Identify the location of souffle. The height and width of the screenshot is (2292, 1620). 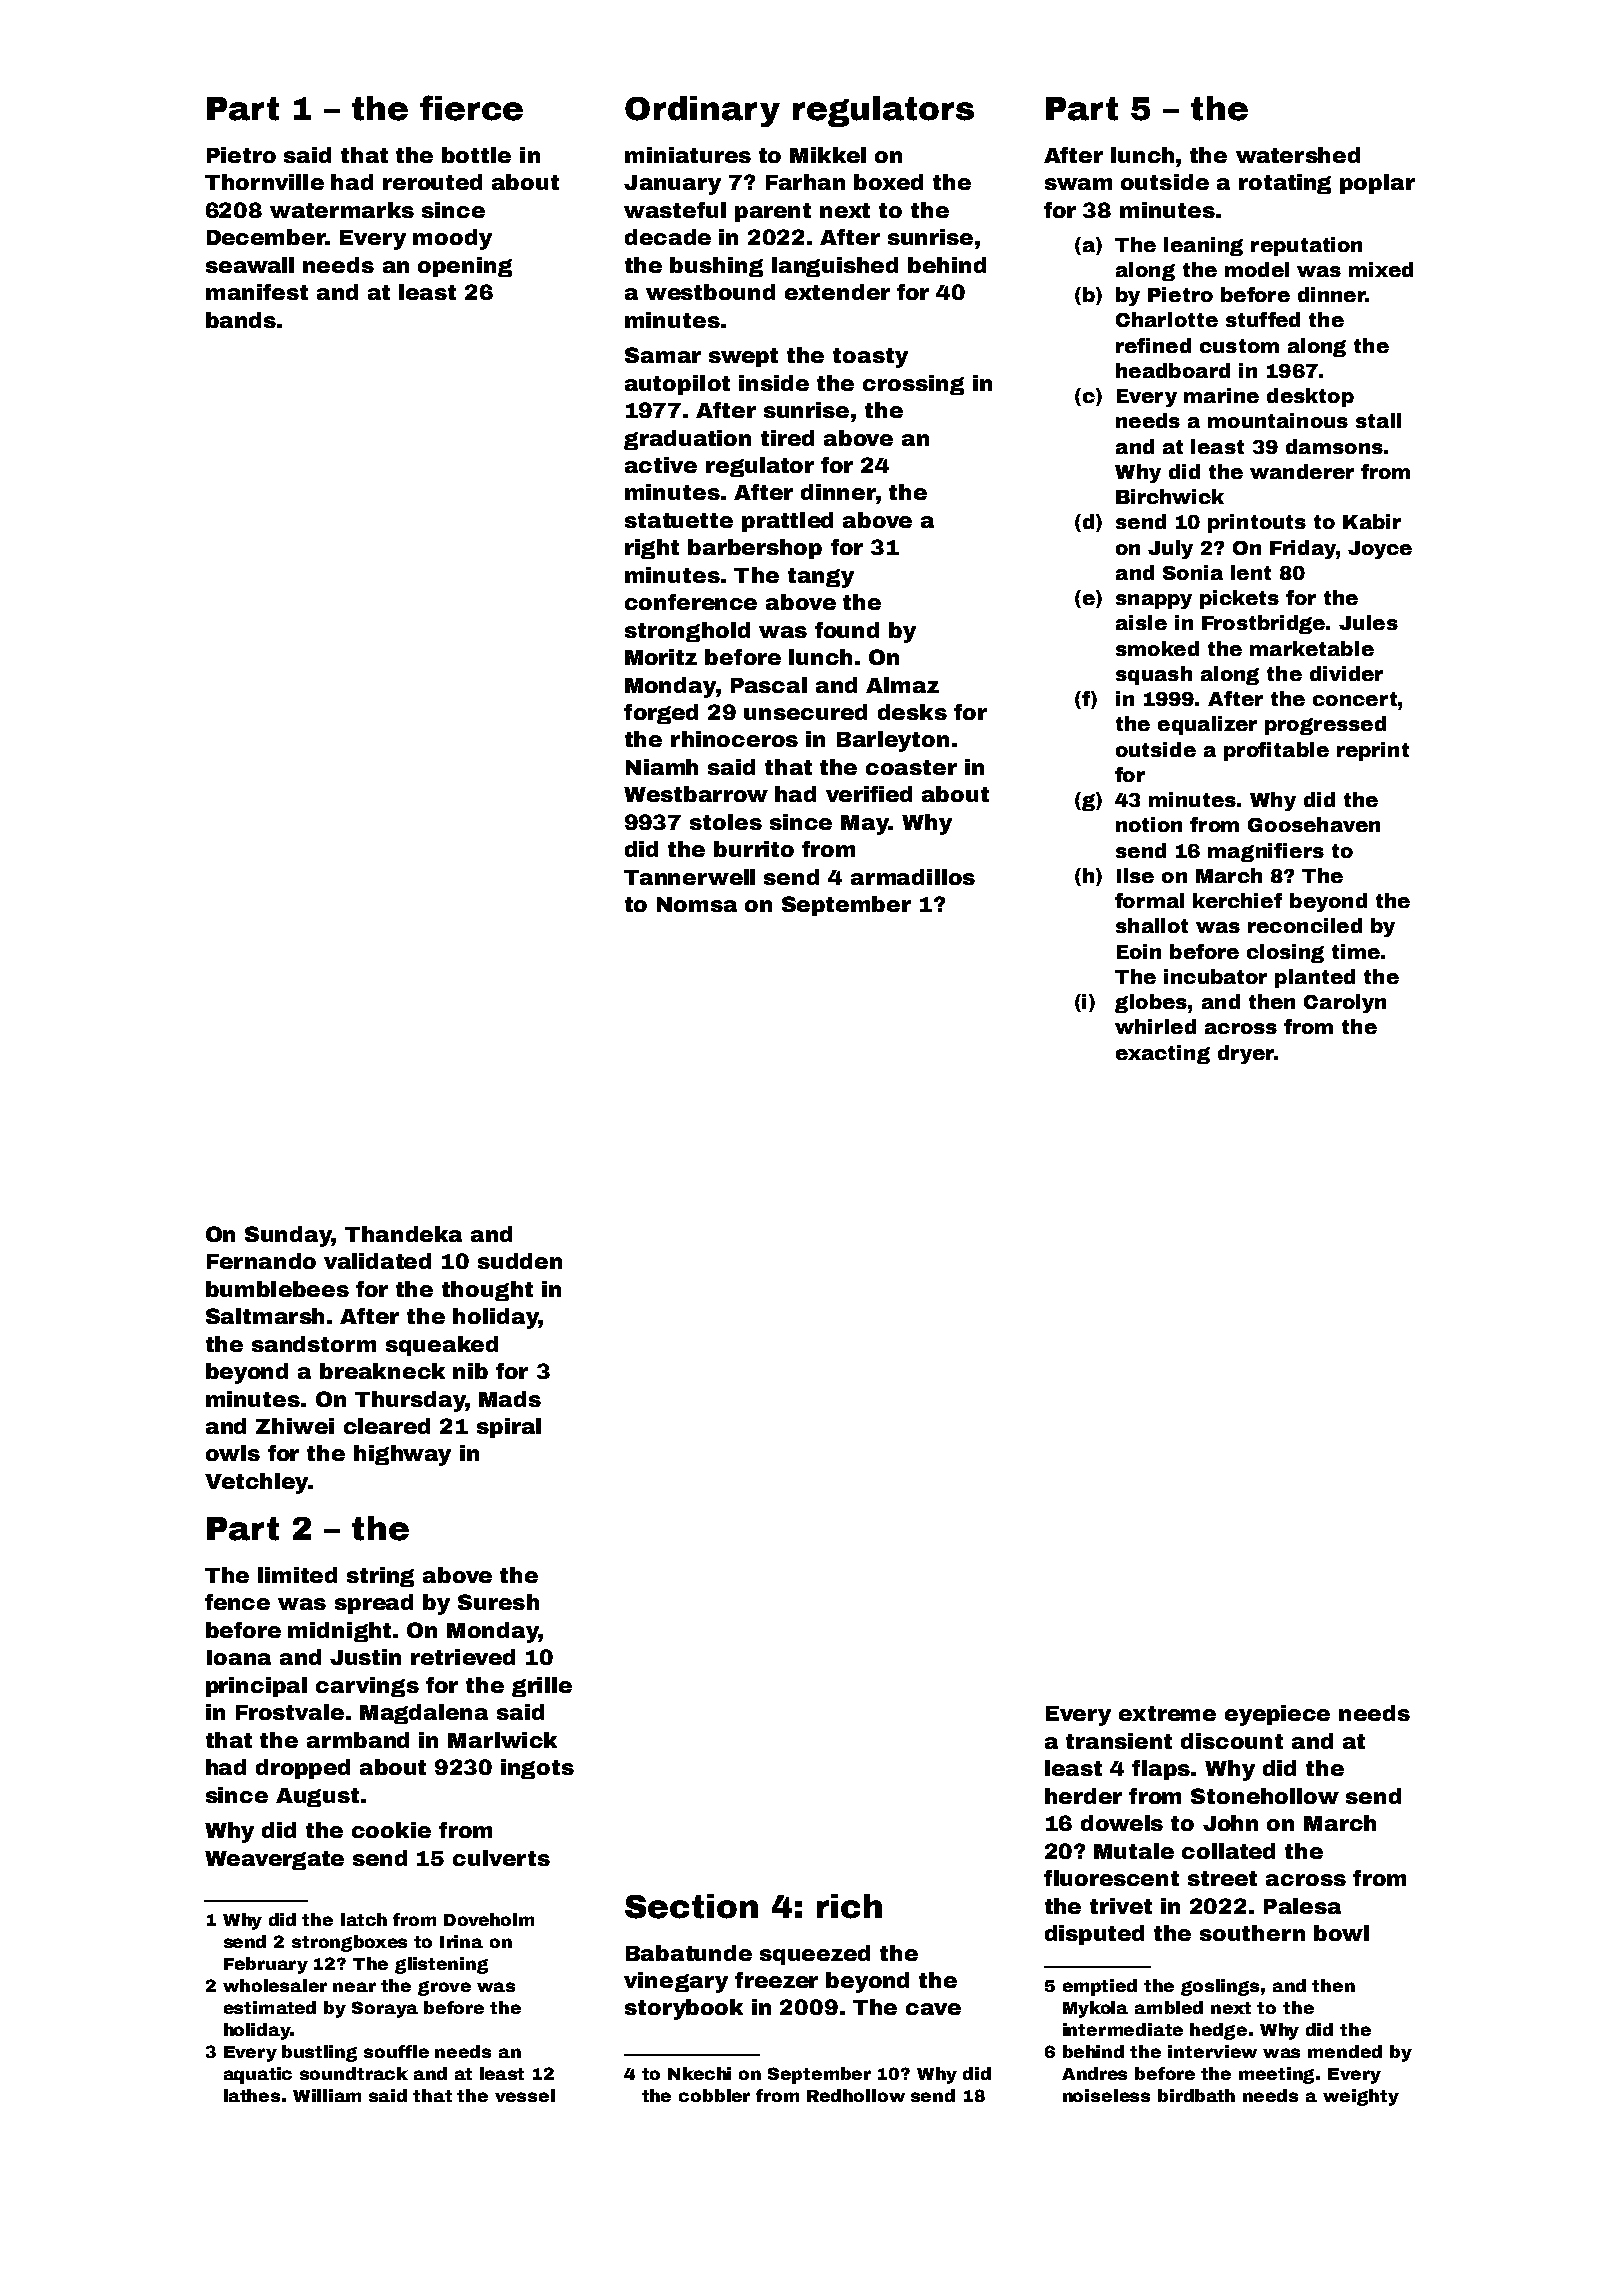
(396, 2051).
